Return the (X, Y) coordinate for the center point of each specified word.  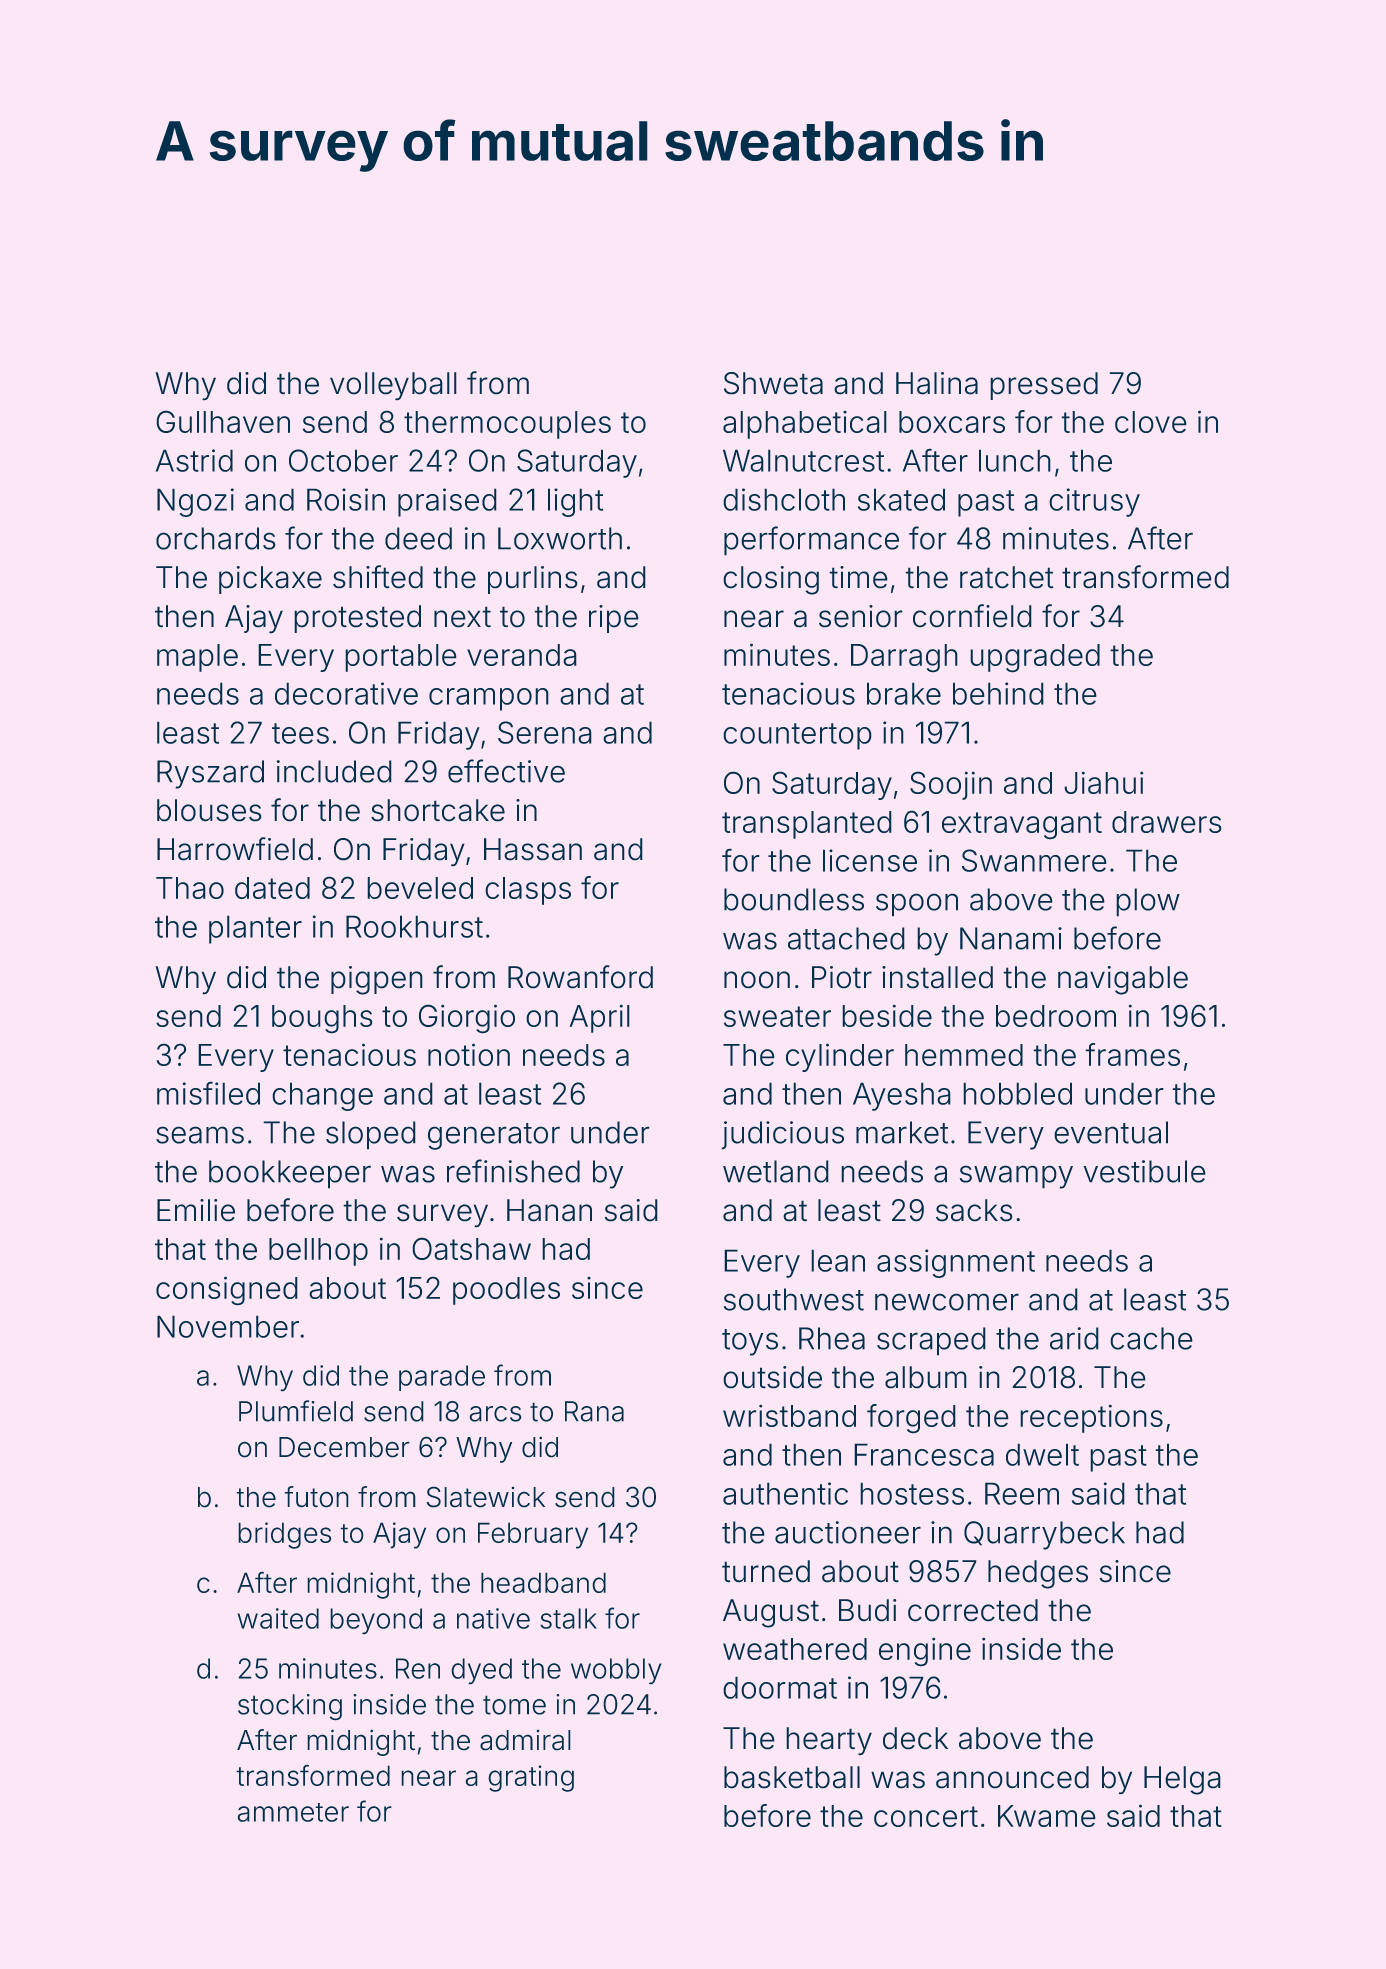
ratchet (1006, 577)
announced (1012, 1777)
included (334, 771)
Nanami (1011, 938)
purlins (533, 580)
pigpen (377, 980)
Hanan (549, 1210)
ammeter (293, 1812)
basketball (792, 1777)
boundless (794, 899)
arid (1074, 1338)
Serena (545, 732)
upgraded (1035, 658)
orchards (216, 538)
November (228, 1326)
